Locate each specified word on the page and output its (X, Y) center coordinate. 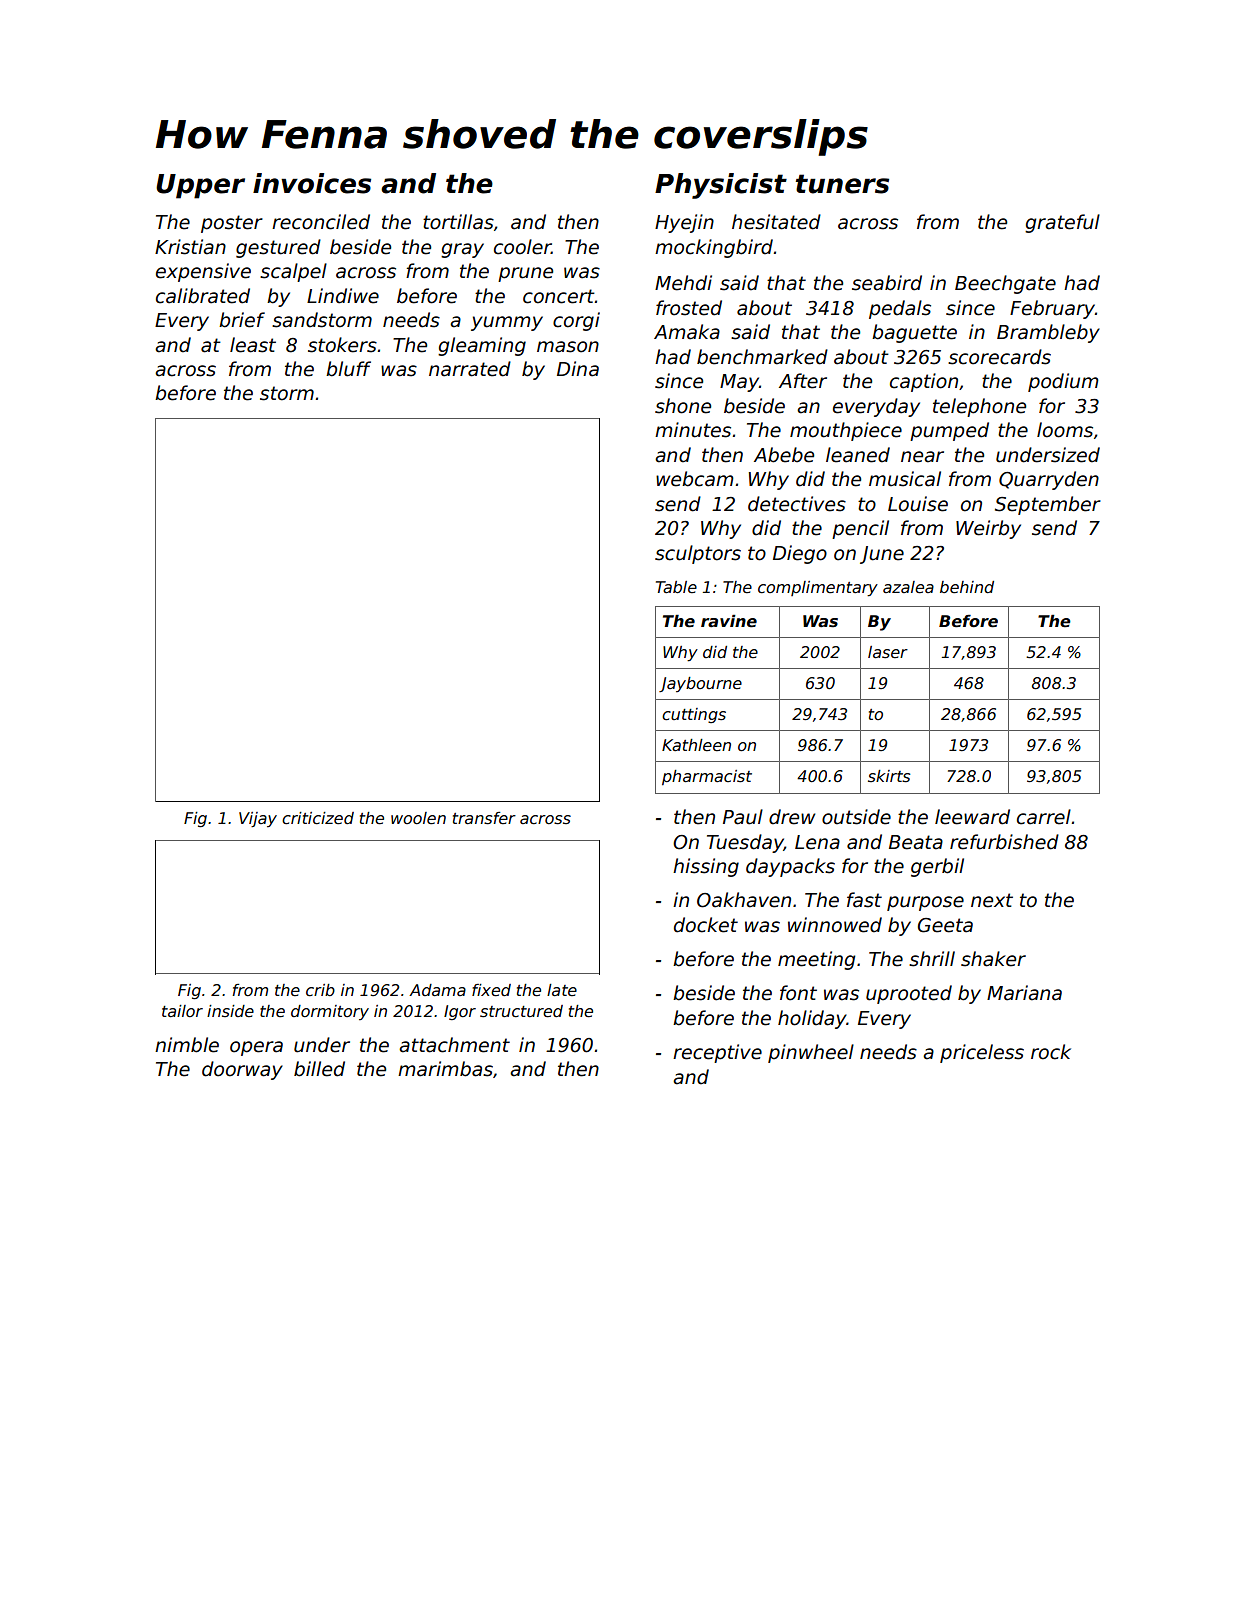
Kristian (190, 247)
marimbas (445, 1069)
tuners (842, 184)
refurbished (1004, 842)
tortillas (458, 222)
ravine (729, 621)
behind (967, 587)
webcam (695, 479)
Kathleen (696, 745)
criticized (318, 818)
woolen (418, 818)
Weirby (988, 529)
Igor (460, 1012)
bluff (348, 369)
